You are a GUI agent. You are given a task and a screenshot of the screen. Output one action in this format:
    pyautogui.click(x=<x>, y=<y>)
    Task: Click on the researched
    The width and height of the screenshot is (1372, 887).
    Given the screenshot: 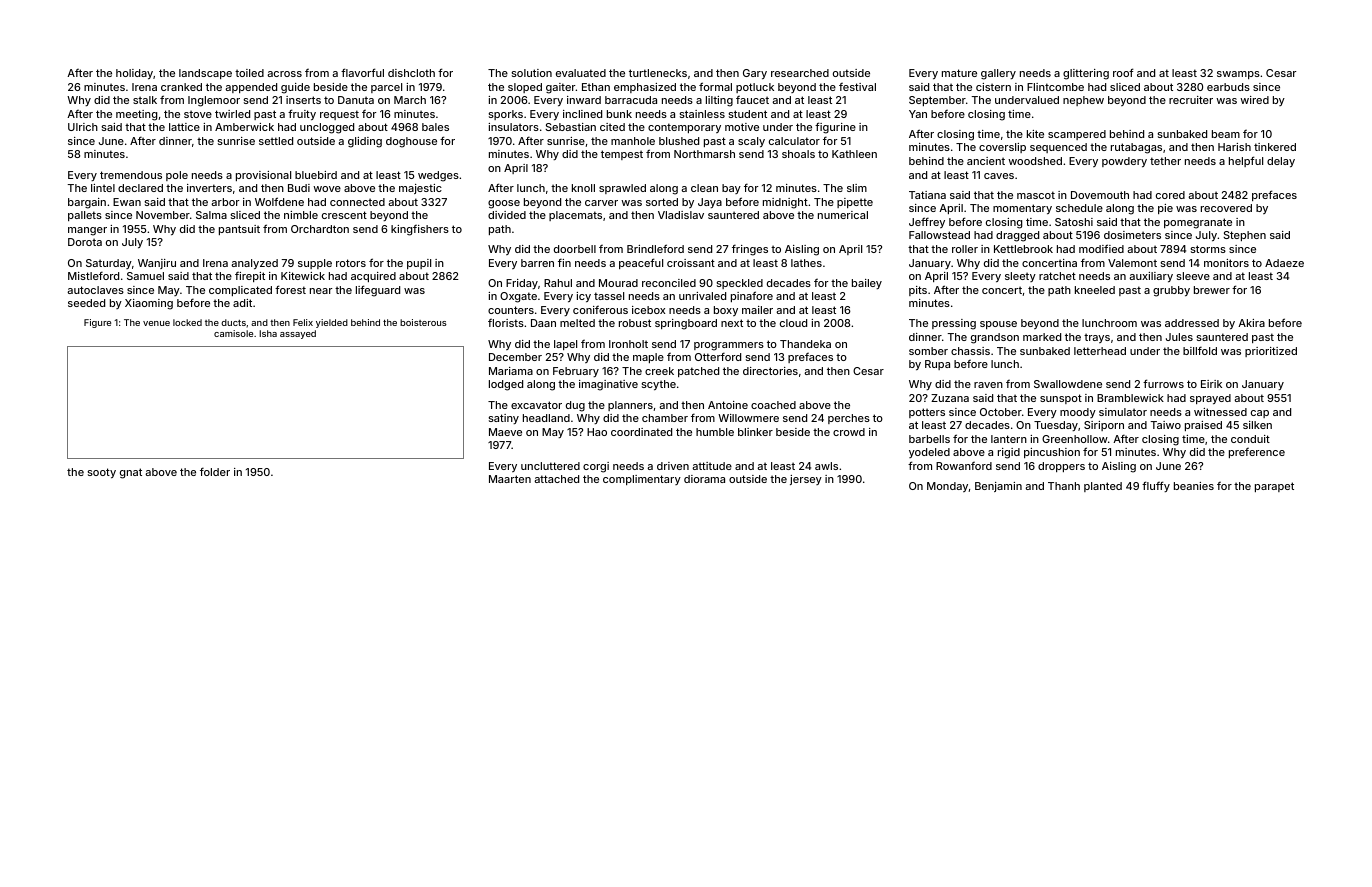 What is the action you would take?
    pyautogui.click(x=800, y=73)
